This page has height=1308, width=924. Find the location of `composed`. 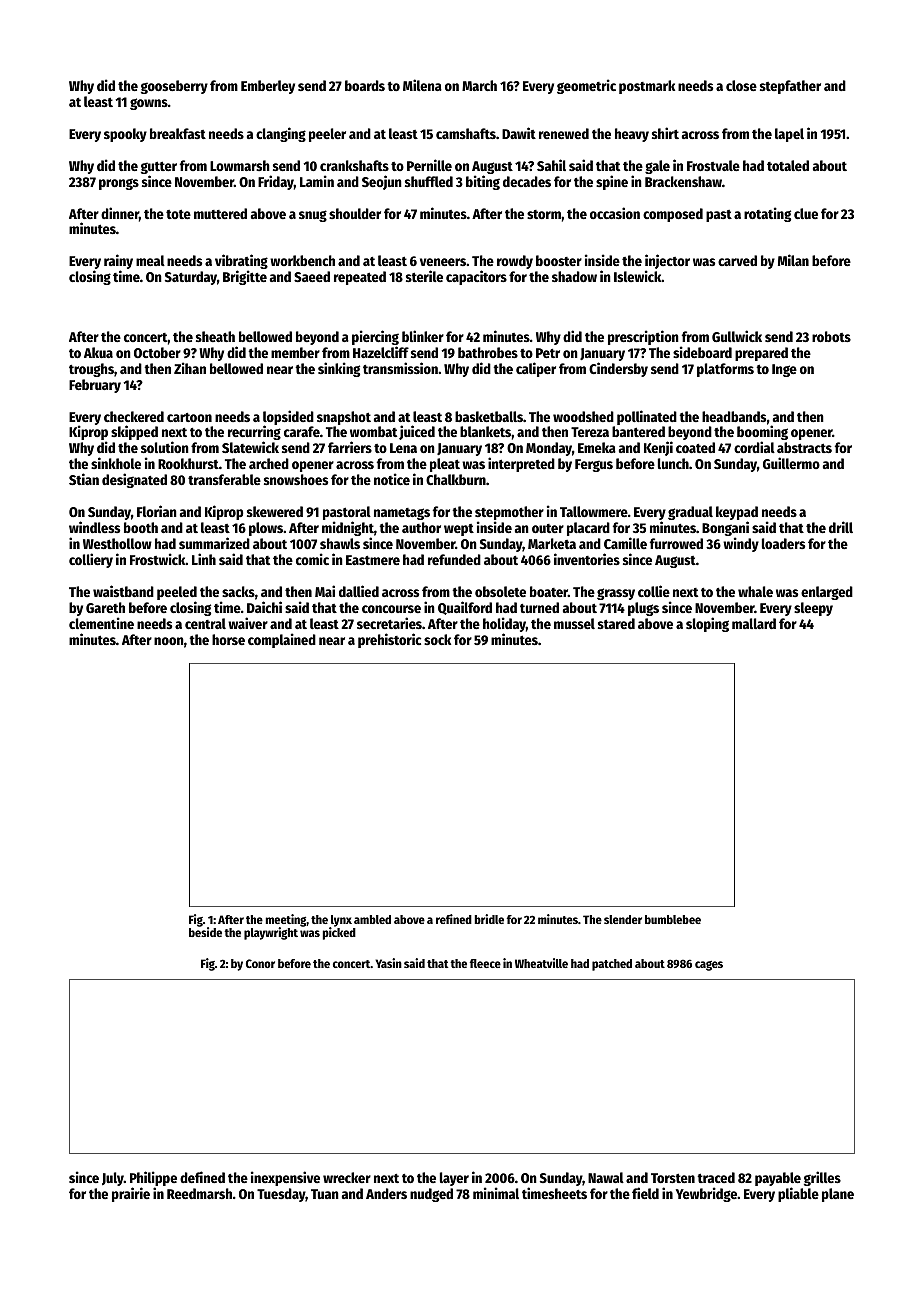

composed is located at coordinates (673, 215).
